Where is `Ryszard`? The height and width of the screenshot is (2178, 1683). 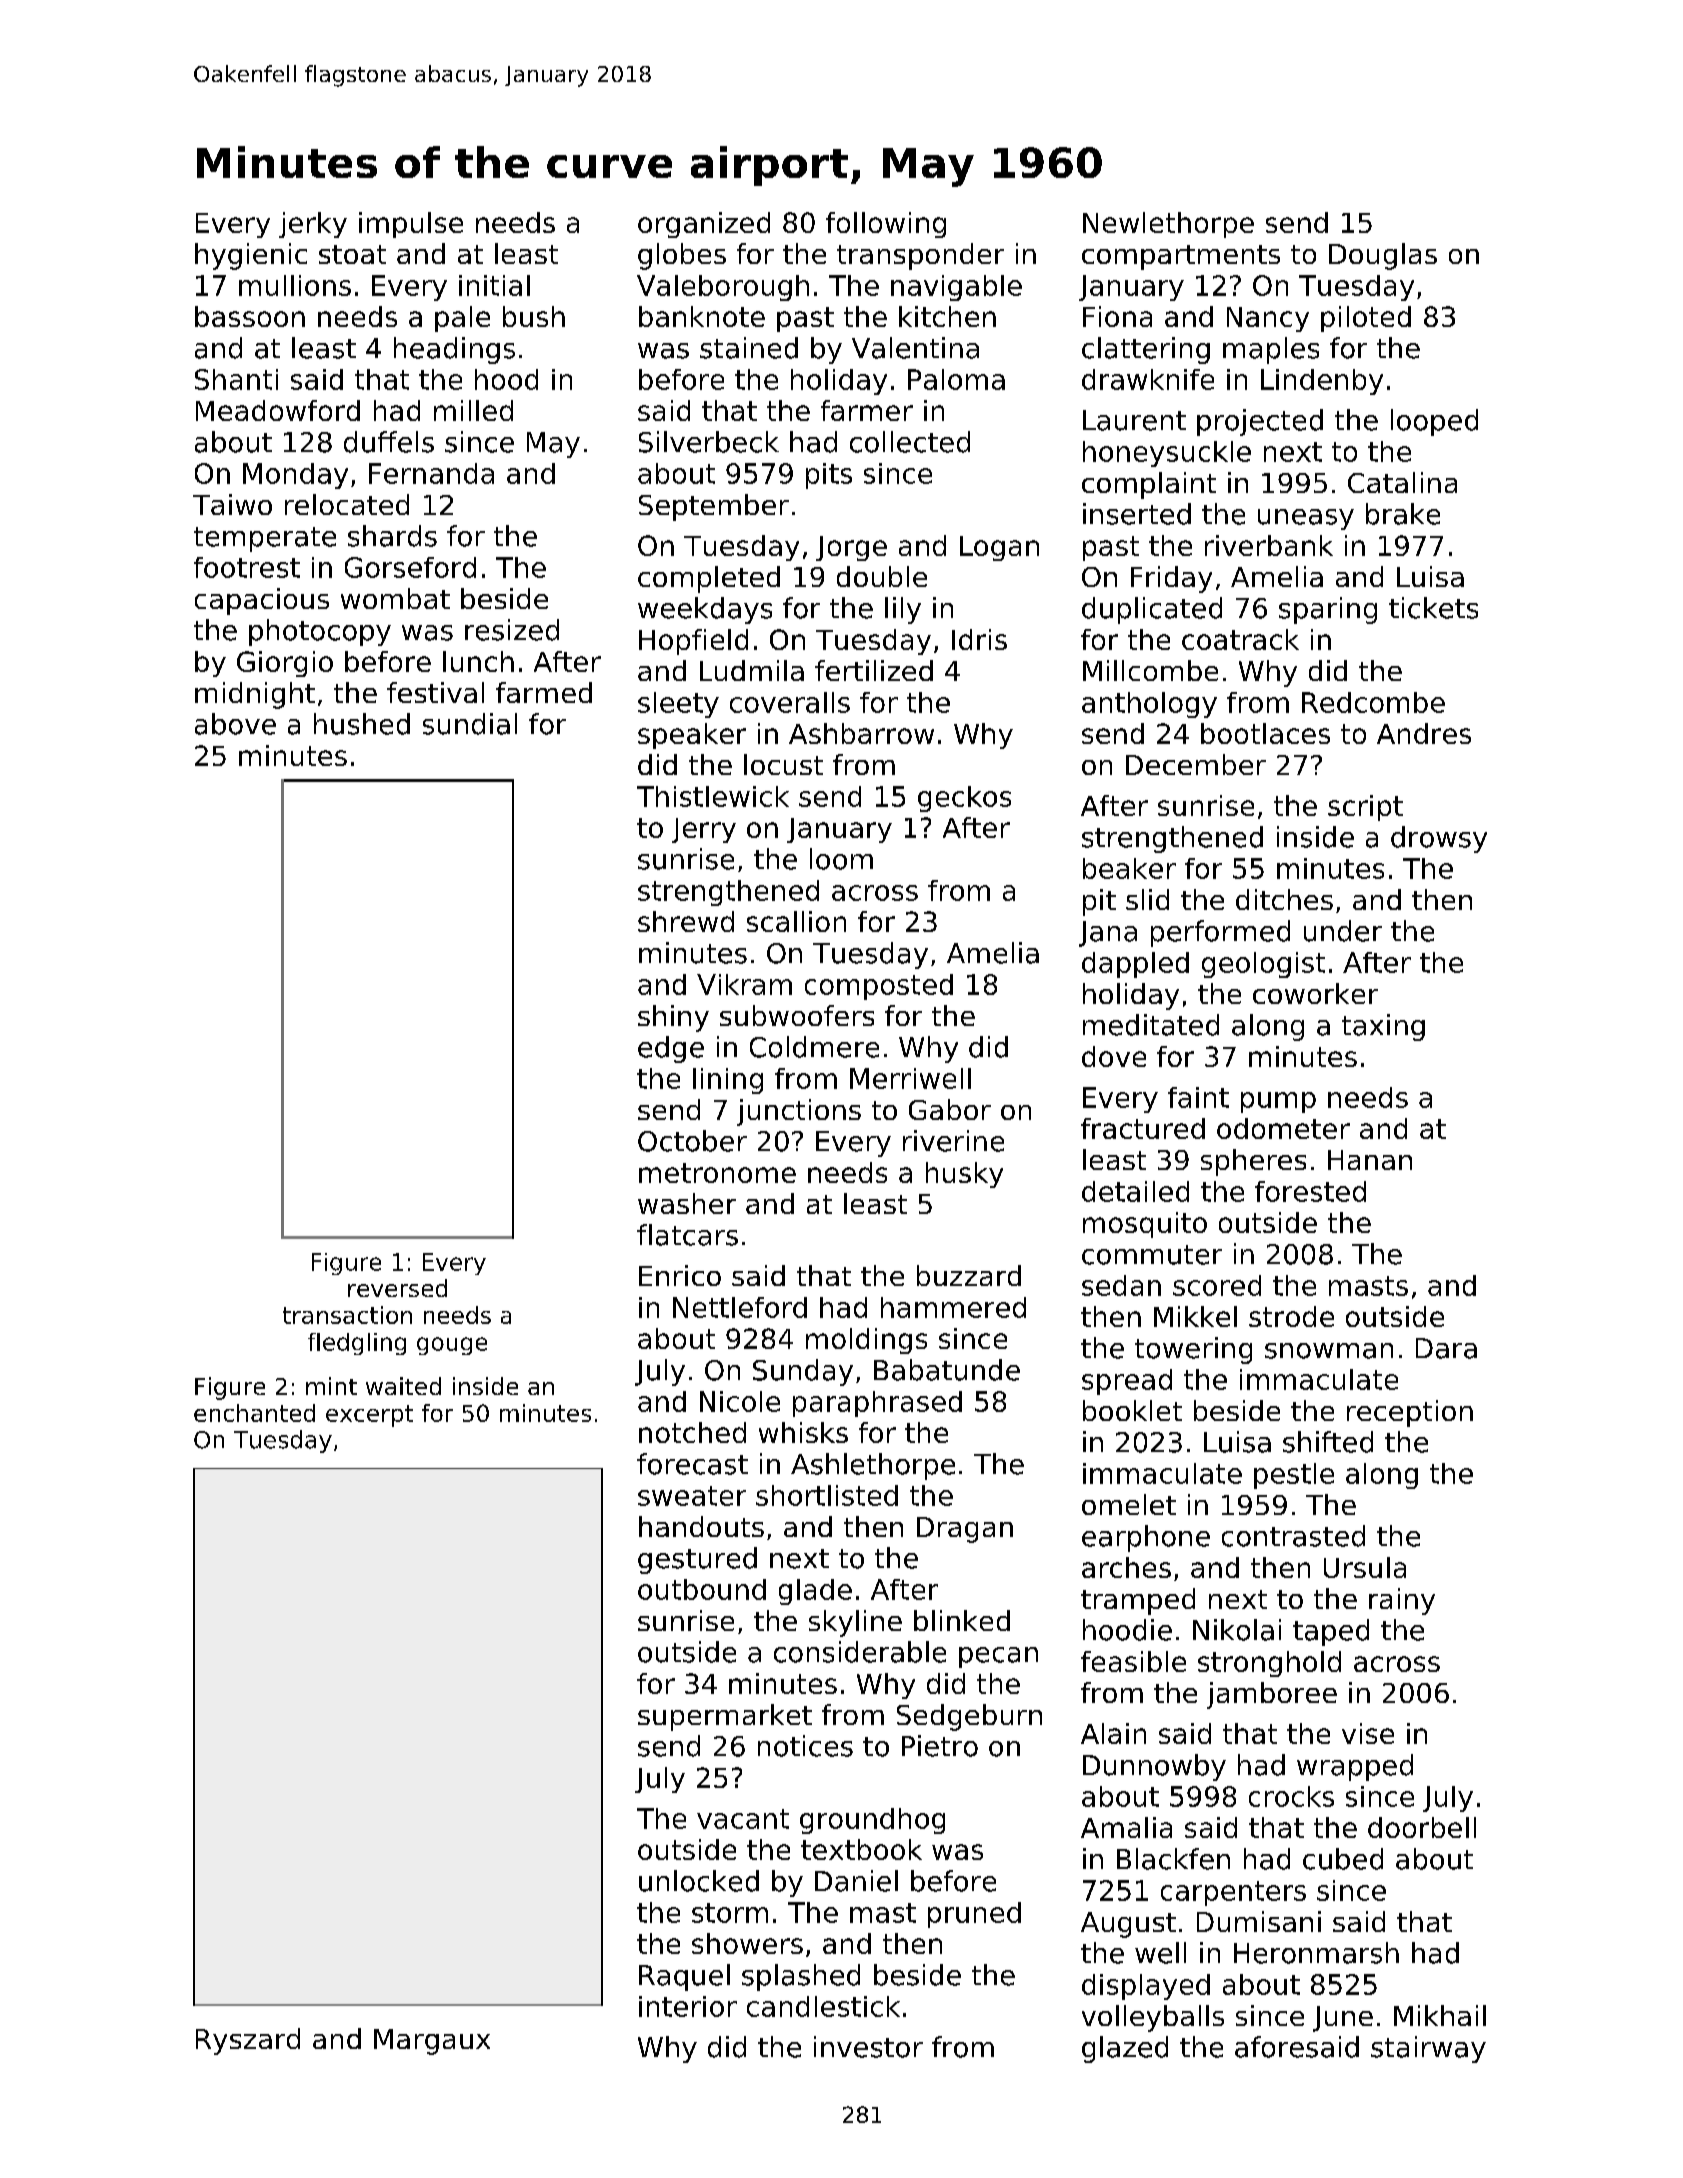 Ryszard is located at coordinates (248, 2041).
